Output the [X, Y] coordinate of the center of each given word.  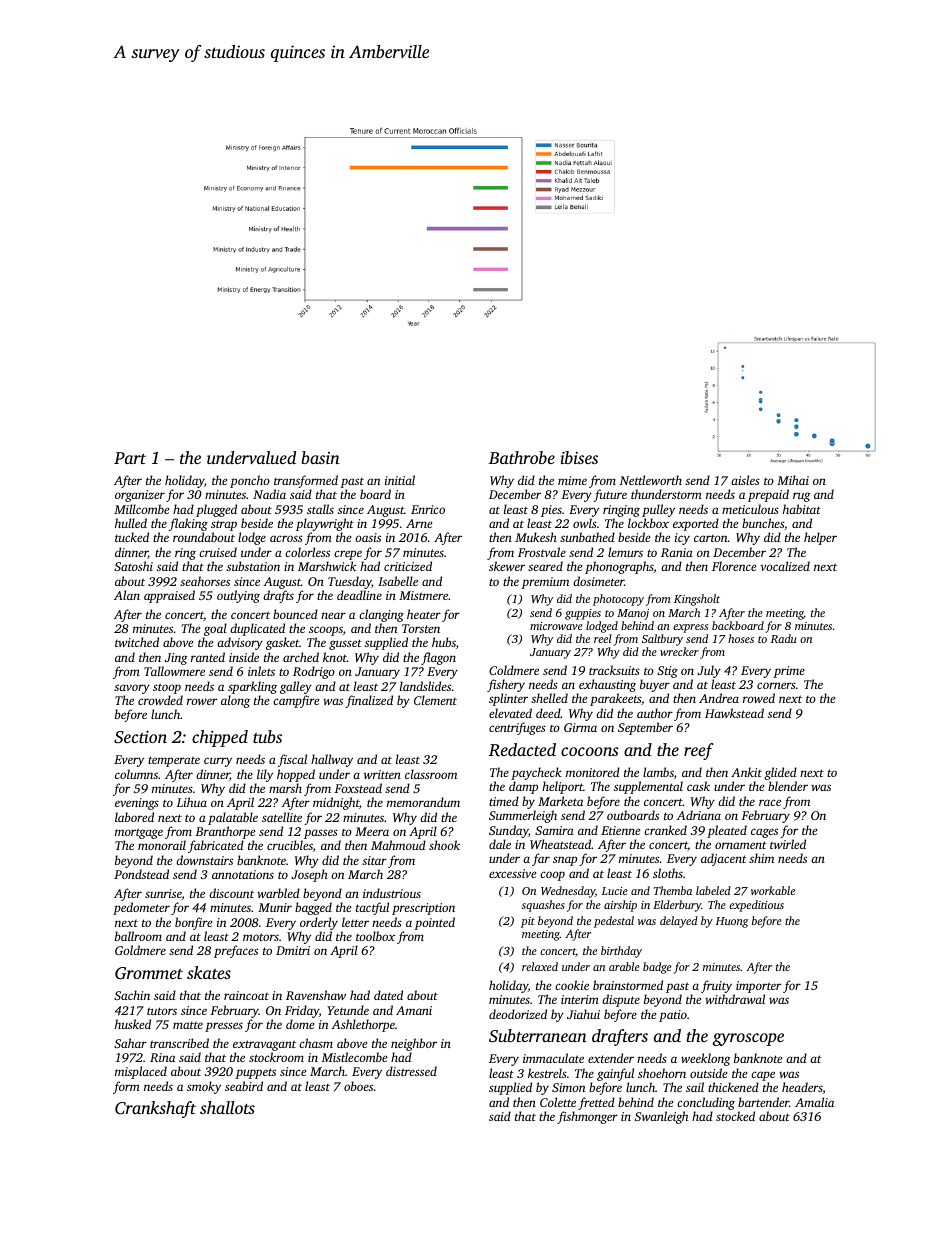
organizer [140, 496]
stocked [735, 1116]
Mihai [793, 480]
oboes [358, 1086]
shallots [227, 1107]
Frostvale [542, 552]
